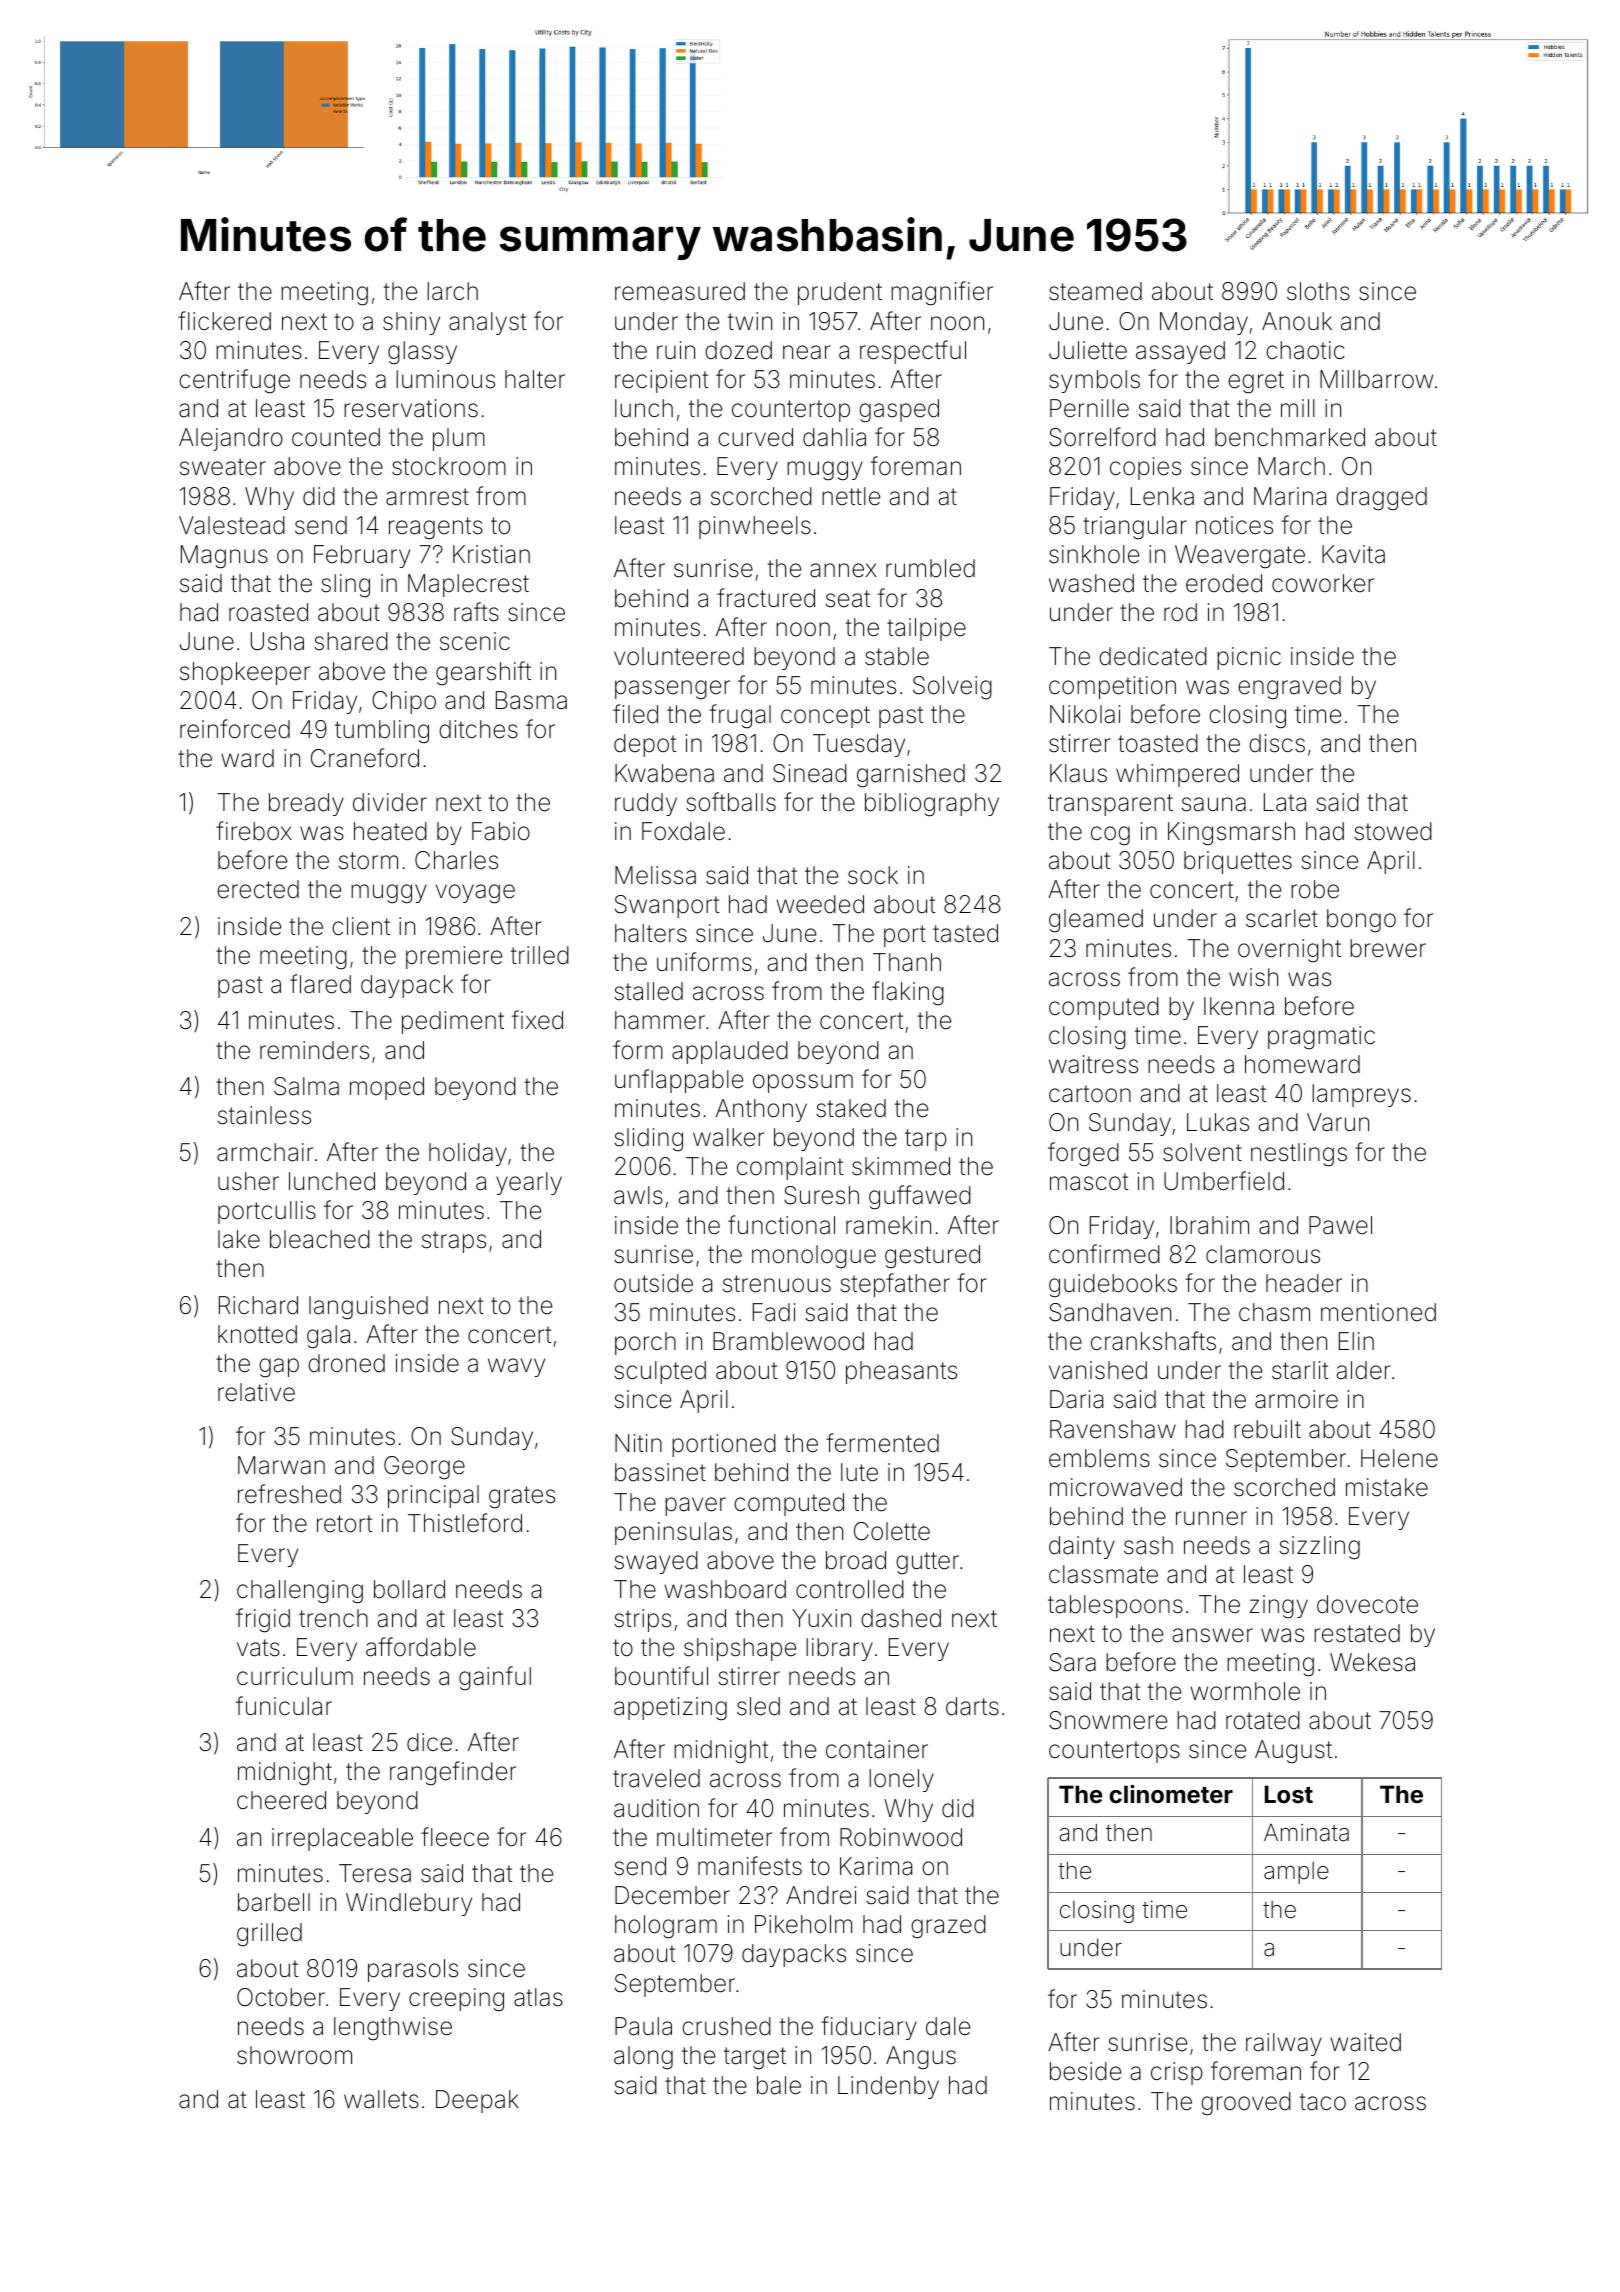 The width and height of the page is (1620, 2292). Describe the element at coordinates (491, 554) in the page. I see `Kristian` at that location.
